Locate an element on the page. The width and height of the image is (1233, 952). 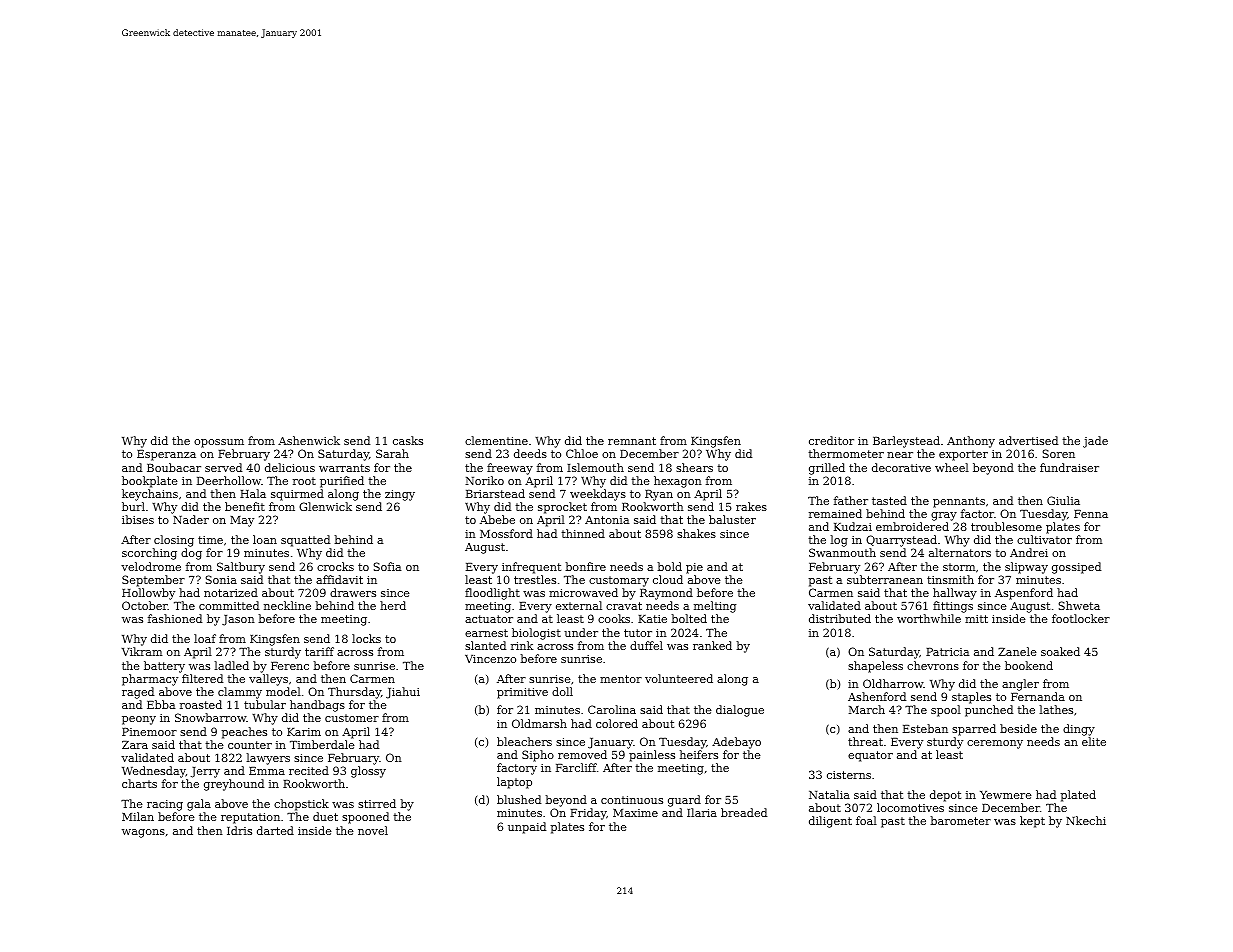
purified is located at coordinates (342, 482).
